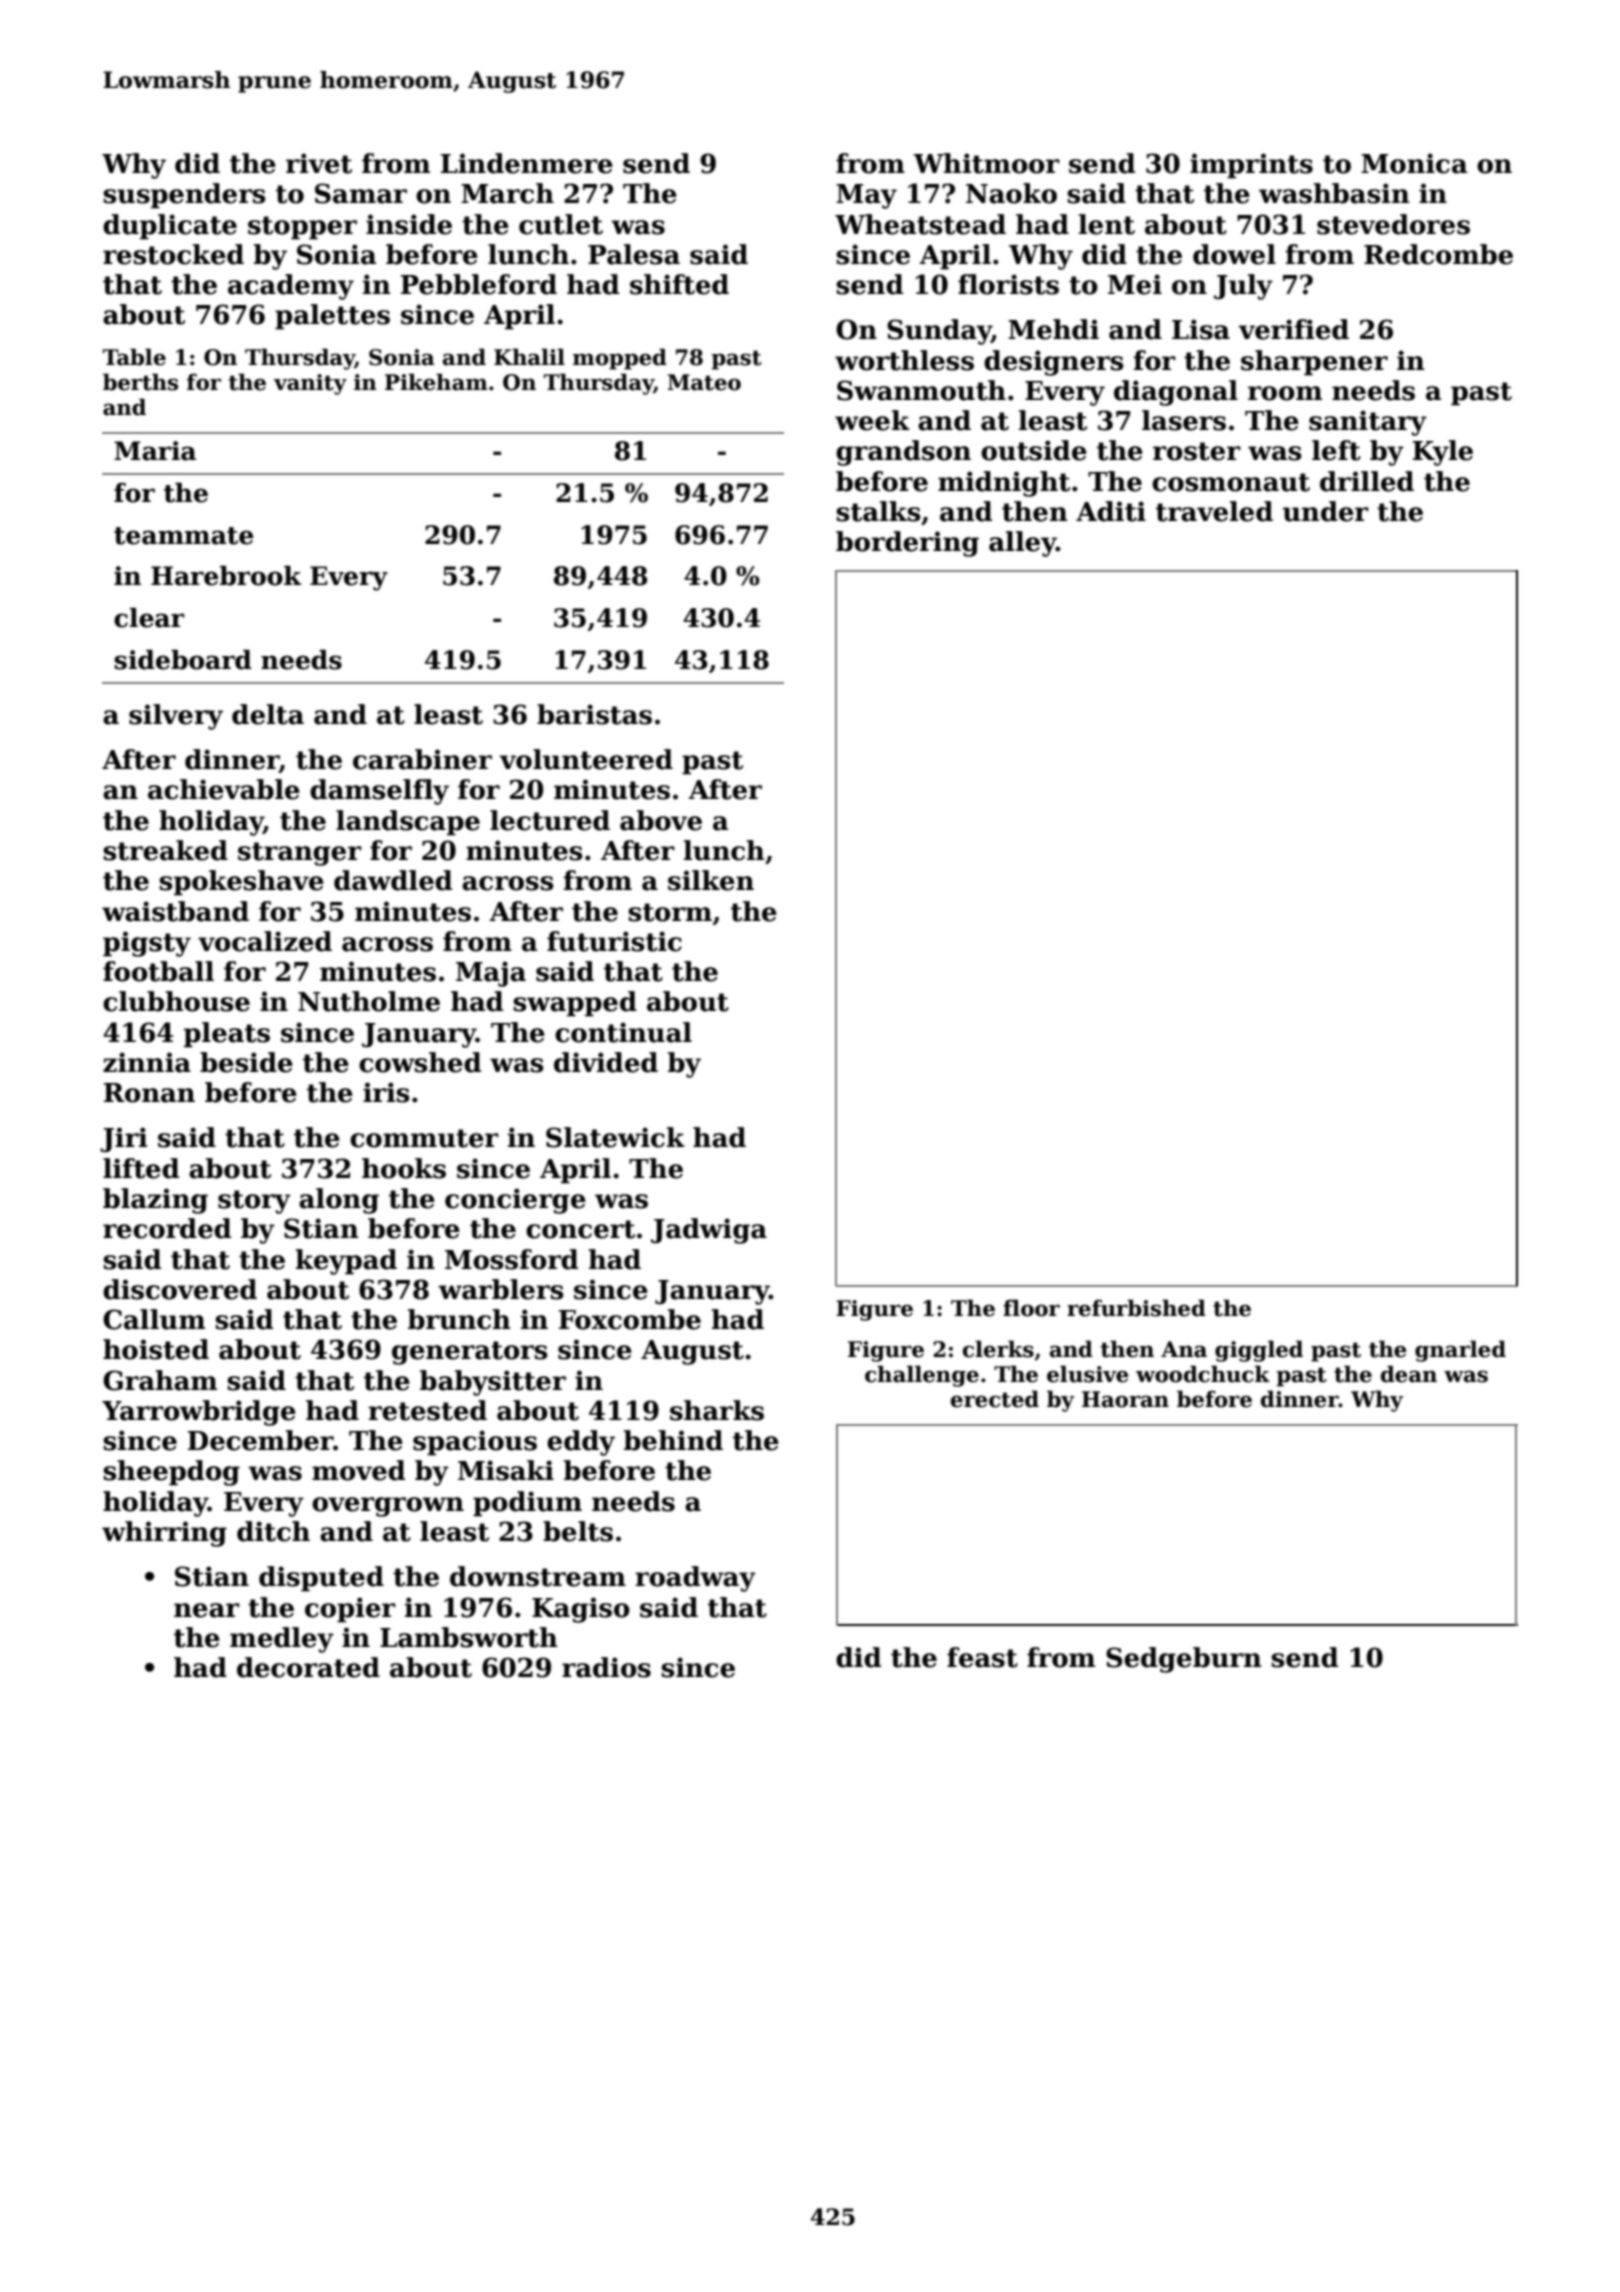 The height and width of the screenshot is (2292, 1620). Describe the element at coordinates (1022, 544) in the screenshot. I see `alley` at that location.
